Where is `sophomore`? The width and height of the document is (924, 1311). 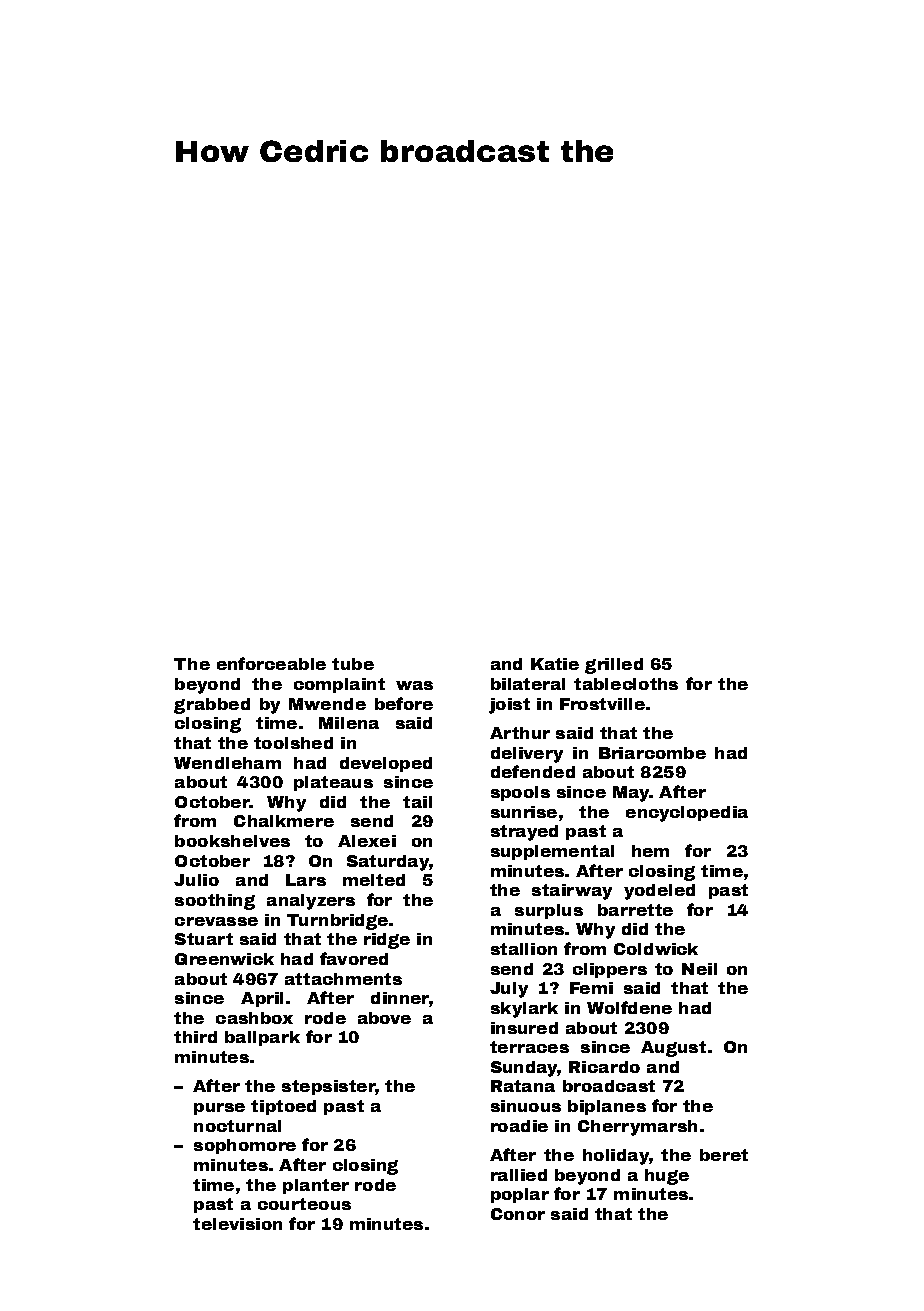
sophomore is located at coordinates (245, 1146).
